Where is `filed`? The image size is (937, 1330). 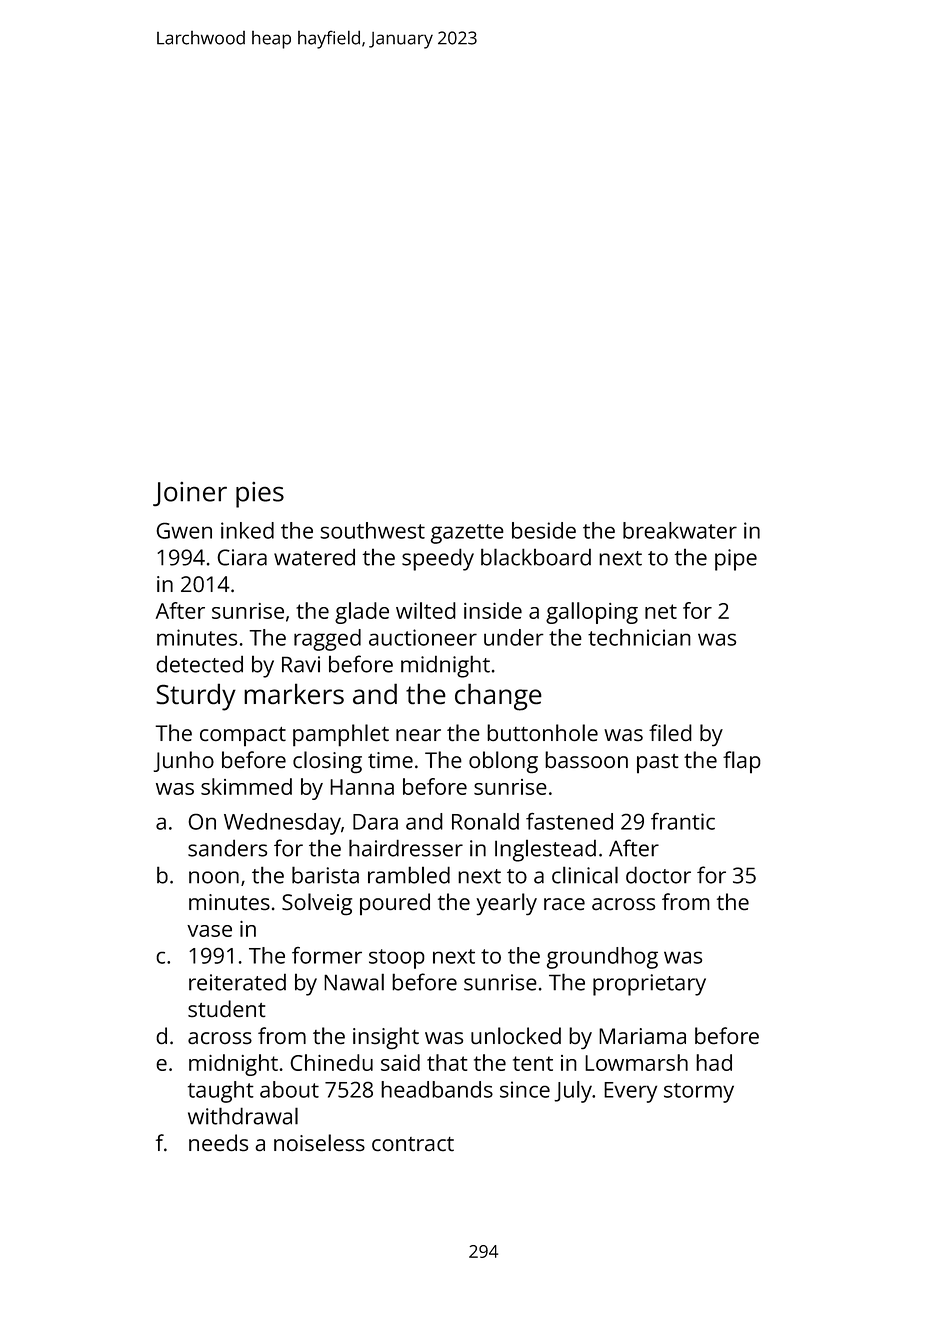
filed is located at coordinates (670, 732).
